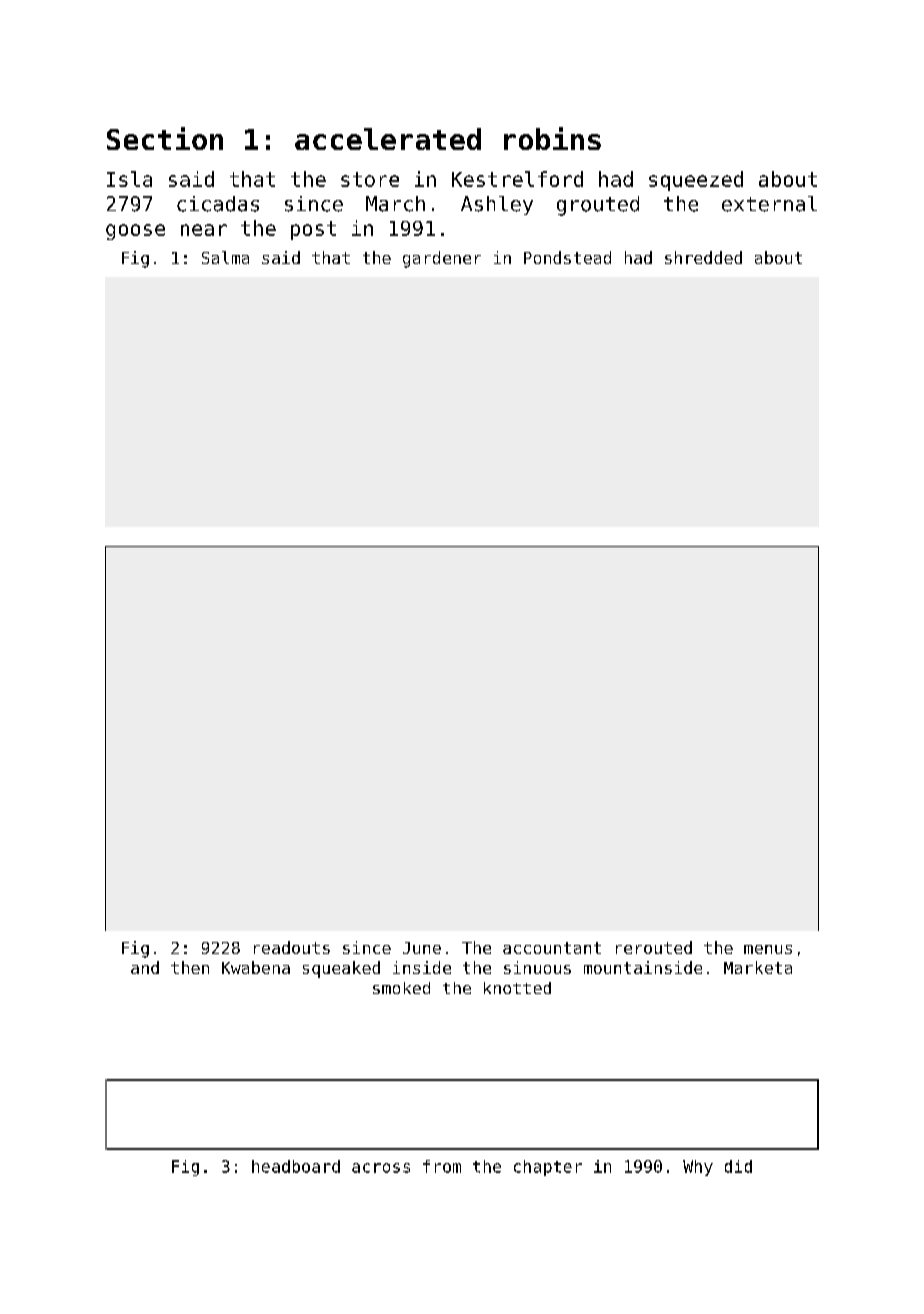 This screenshot has width=924, height=1314. Describe the element at coordinates (225, 257) in the screenshot. I see `Salma` at that location.
